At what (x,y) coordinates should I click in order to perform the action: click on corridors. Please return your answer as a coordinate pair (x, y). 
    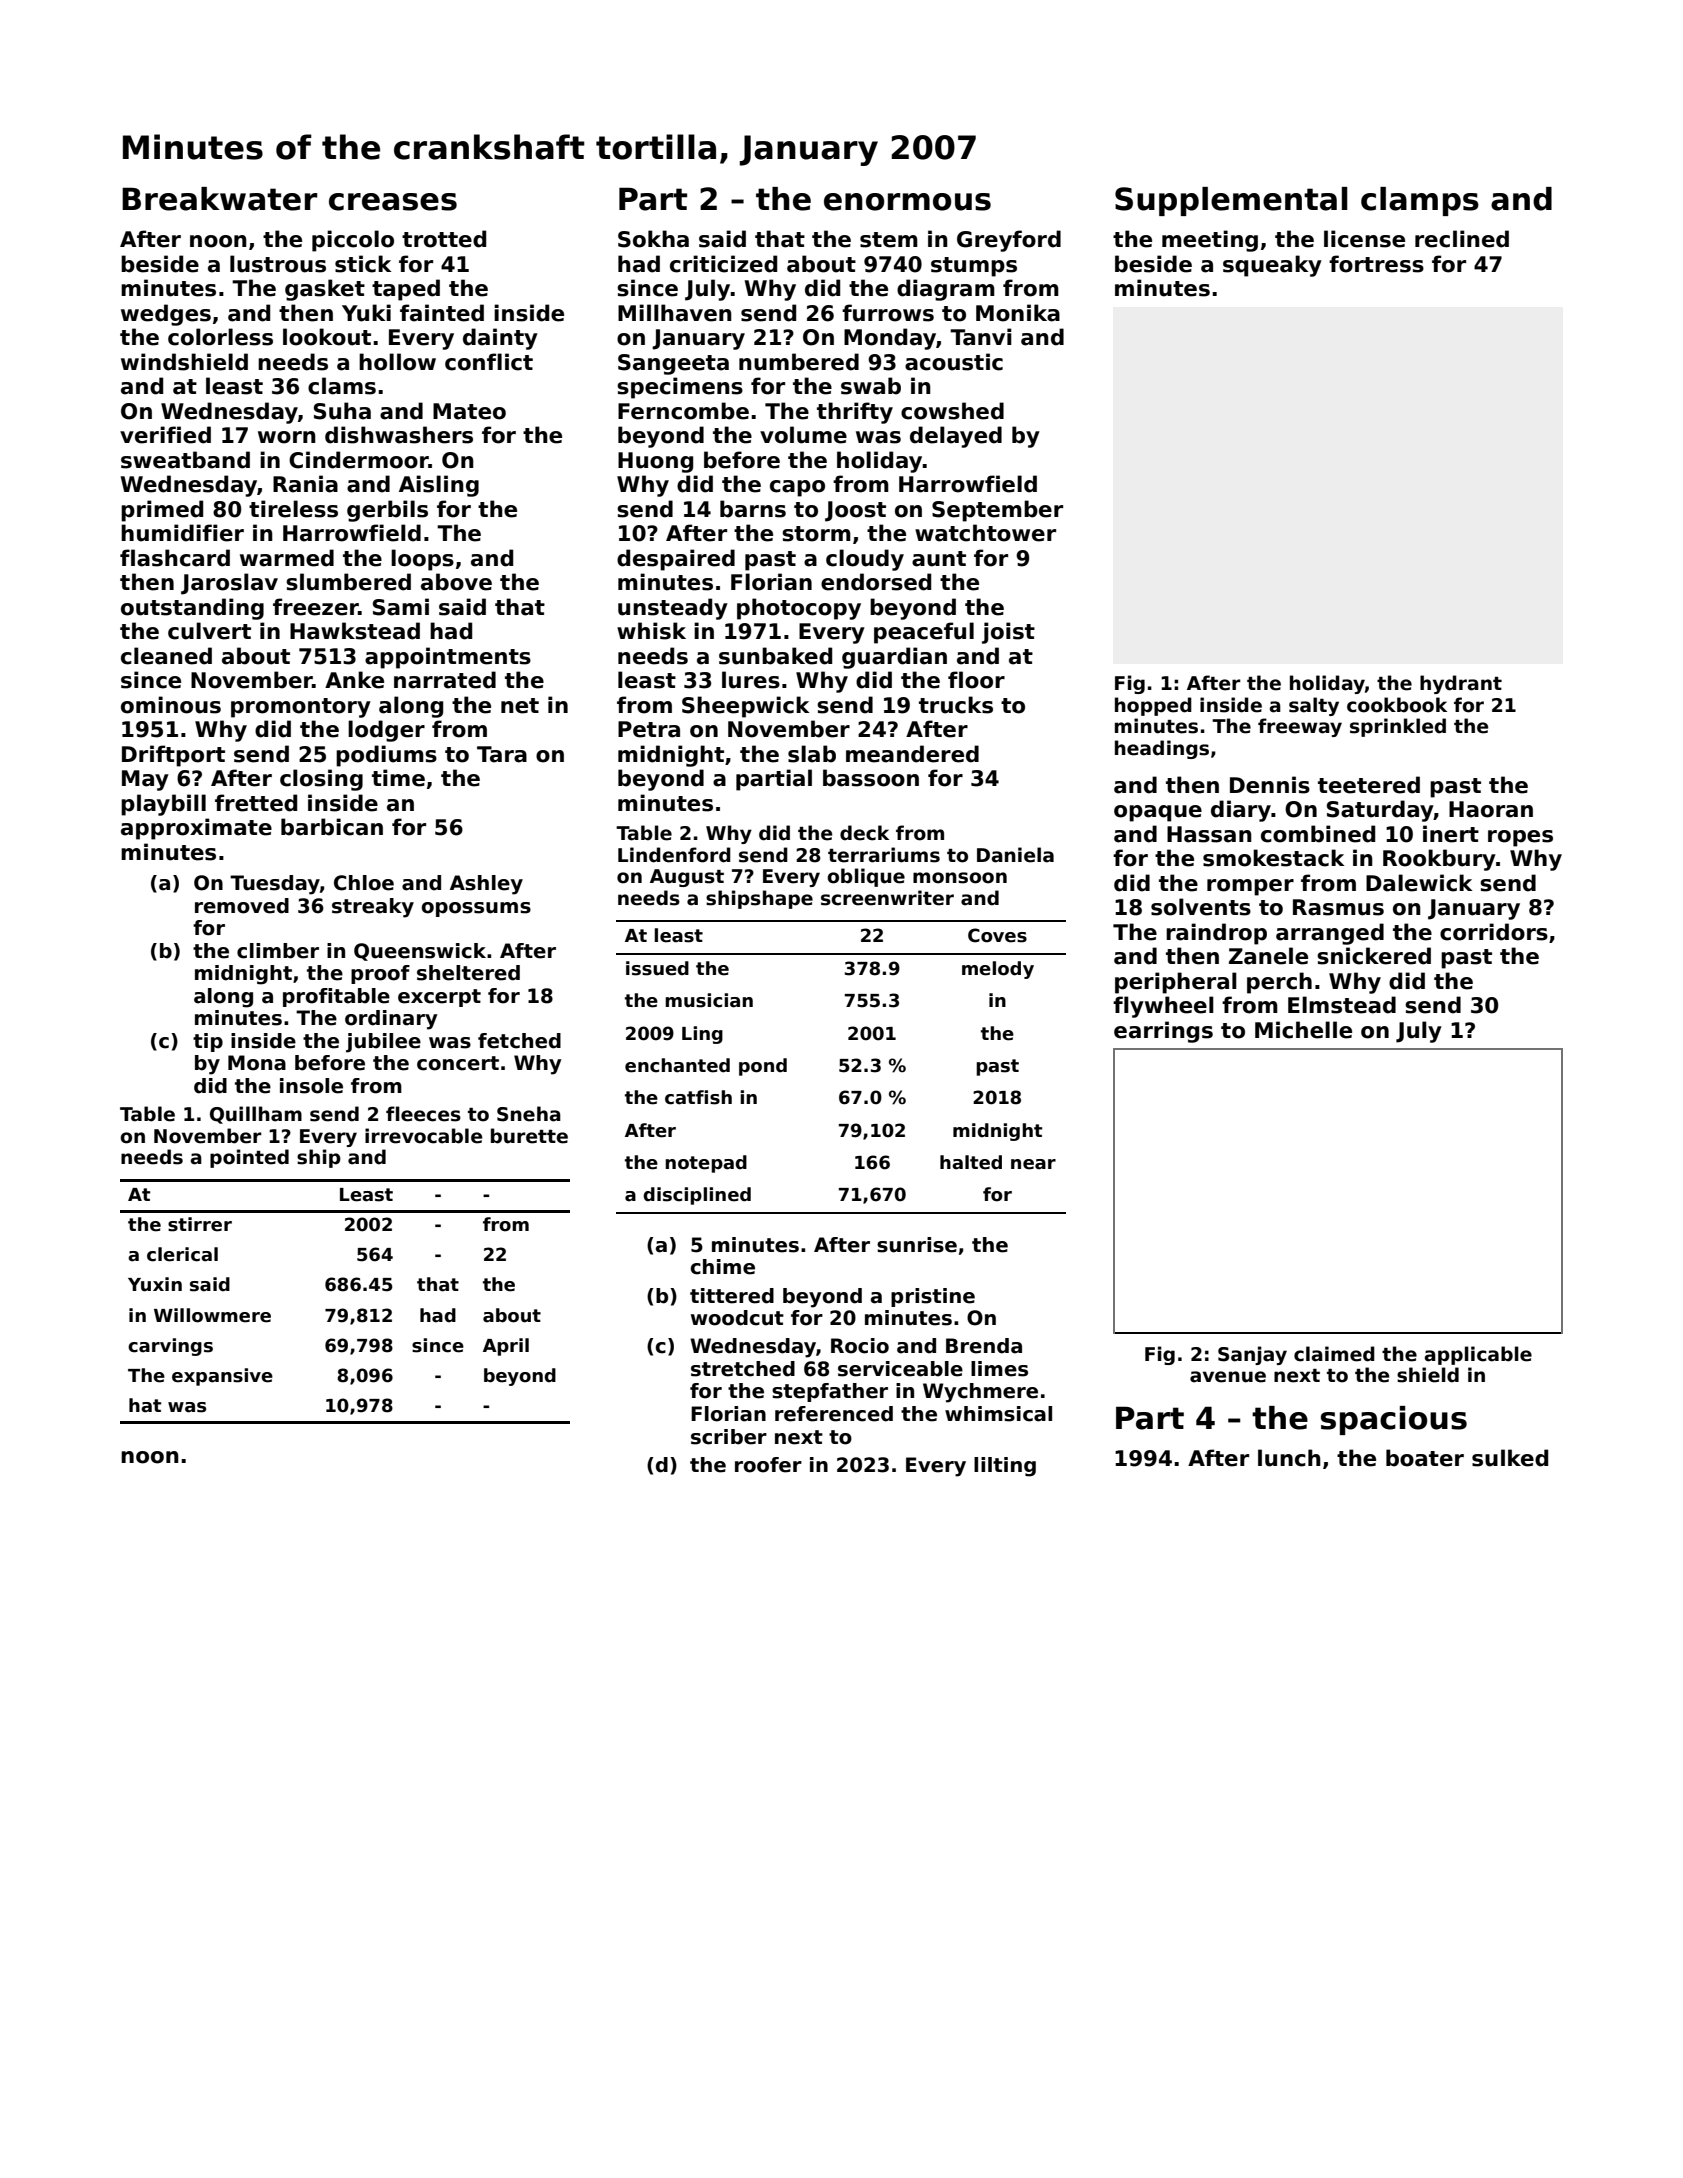
    Looking at the image, I should click on (1494, 932).
